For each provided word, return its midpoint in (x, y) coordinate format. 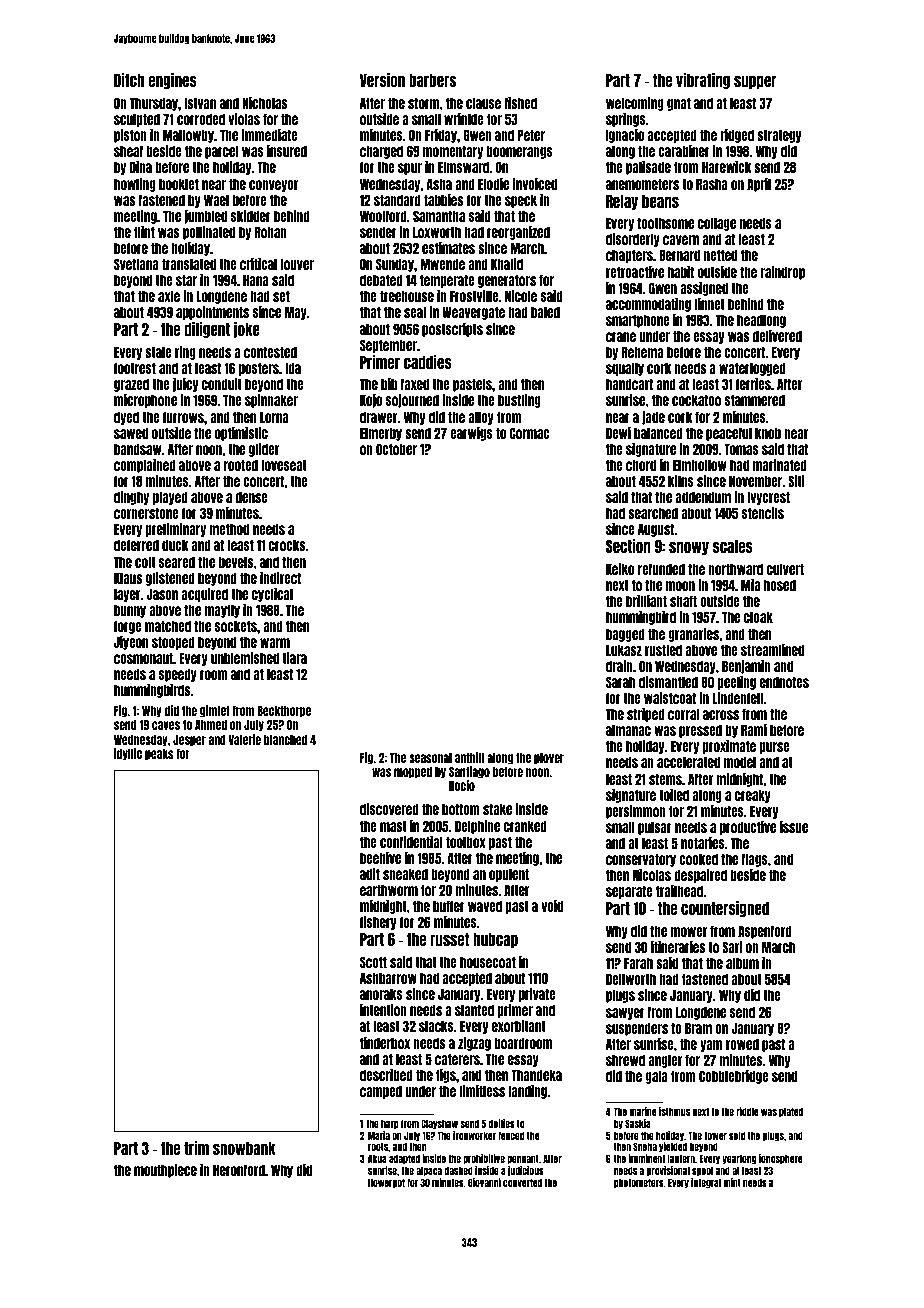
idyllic (128, 754)
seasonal (430, 758)
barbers (432, 80)
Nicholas (264, 103)
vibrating (703, 81)
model (740, 762)
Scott (373, 962)
